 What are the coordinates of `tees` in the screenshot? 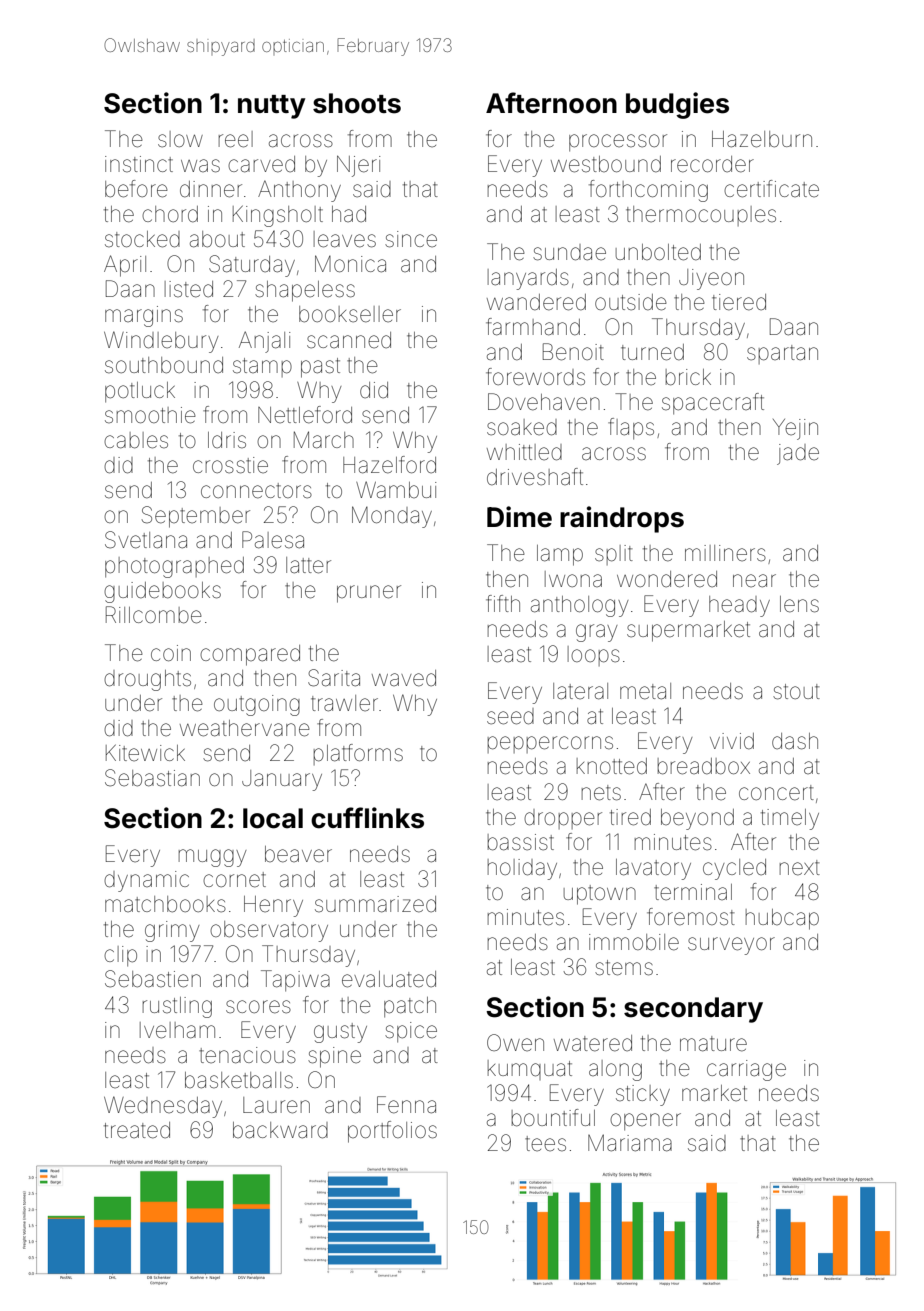 It's located at (545, 1144).
